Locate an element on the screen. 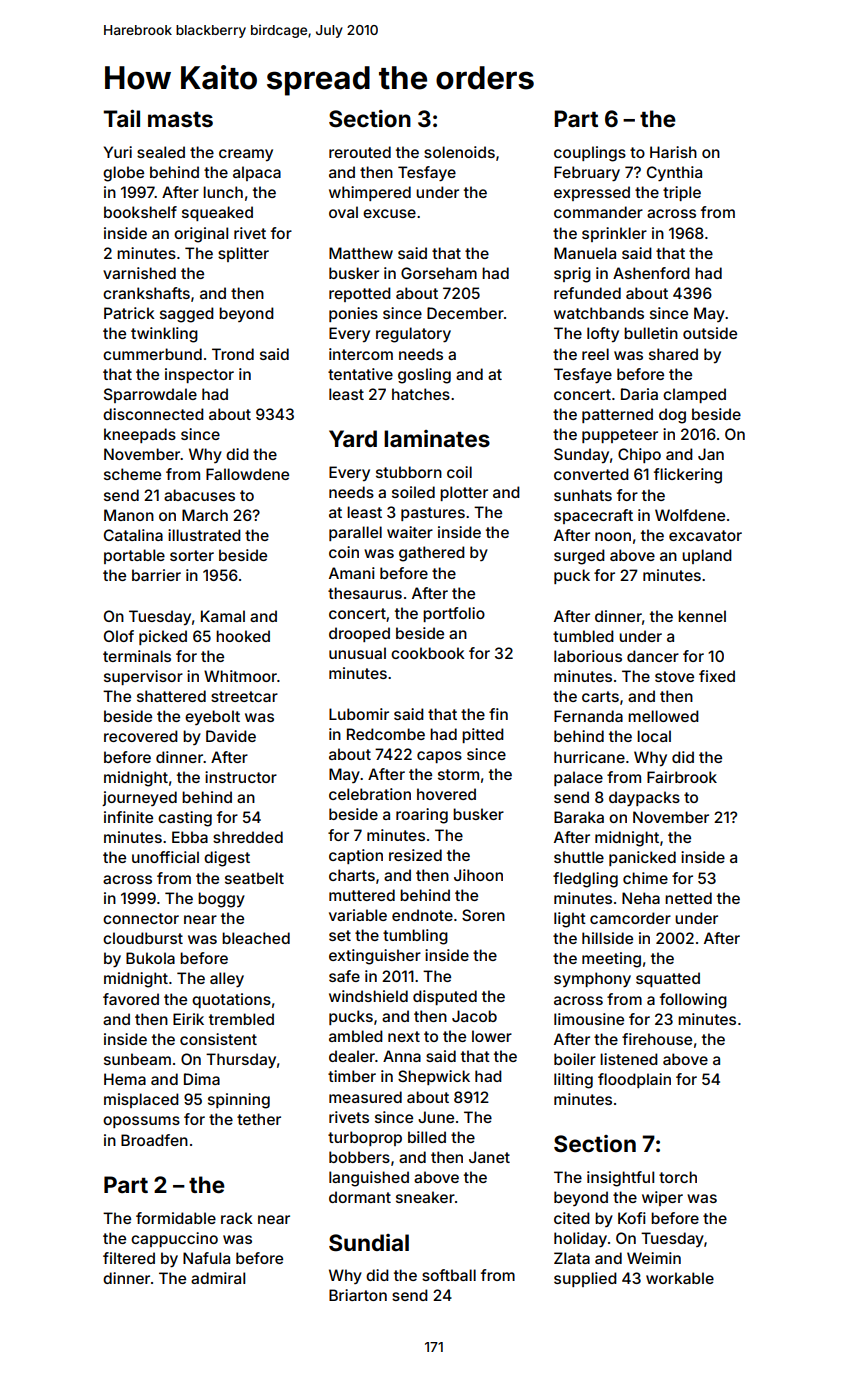 This screenshot has height=1400, width=849. spinning is located at coordinates (239, 1101).
